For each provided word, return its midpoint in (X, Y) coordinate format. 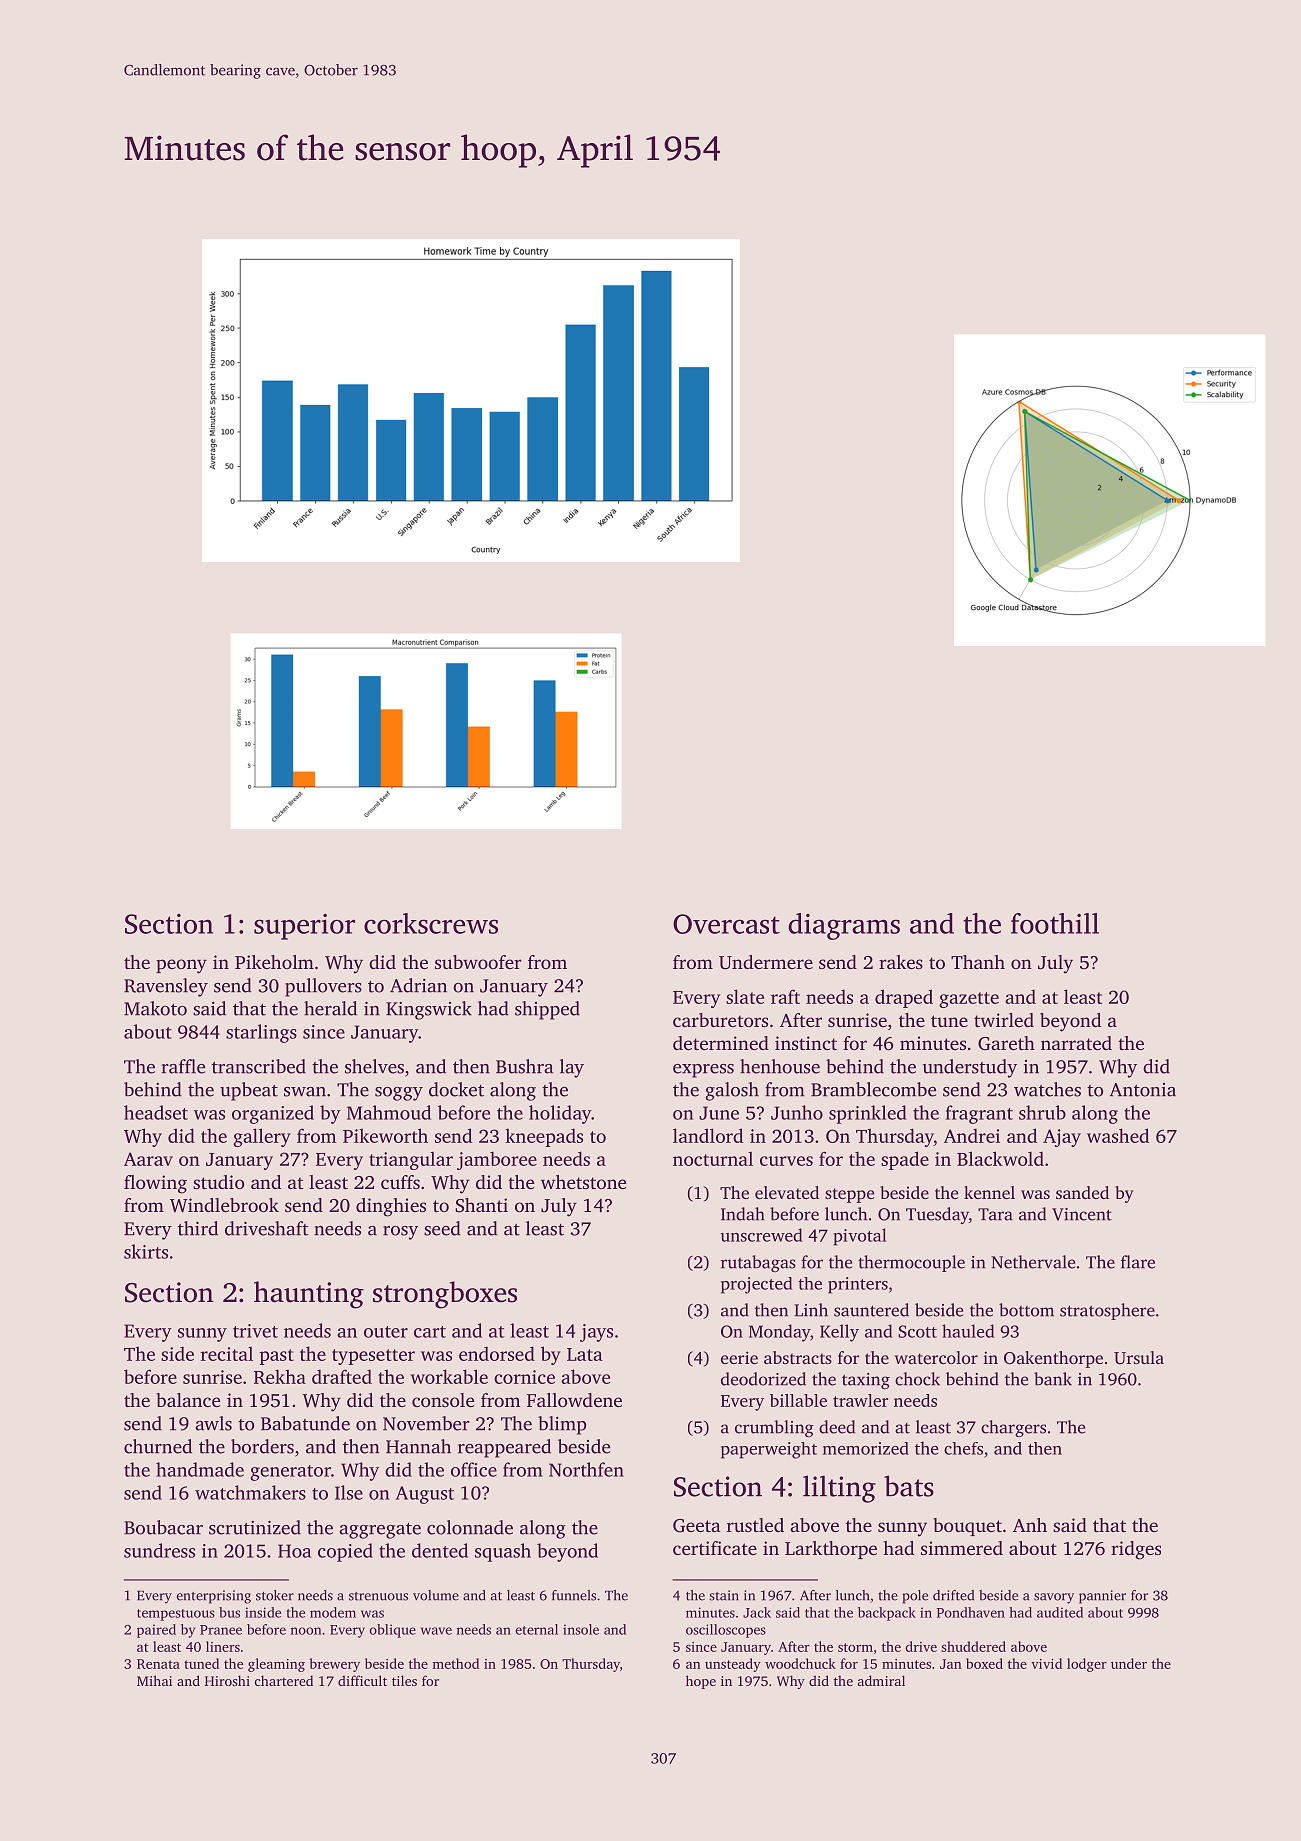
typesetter (373, 1357)
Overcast (726, 924)
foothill (1055, 923)
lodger (1087, 1665)
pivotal (860, 1237)
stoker (275, 1595)
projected (756, 1285)
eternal (537, 1629)
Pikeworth (385, 1135)
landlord (708, 1135)
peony (181, 966)
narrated (1076, 1043)
